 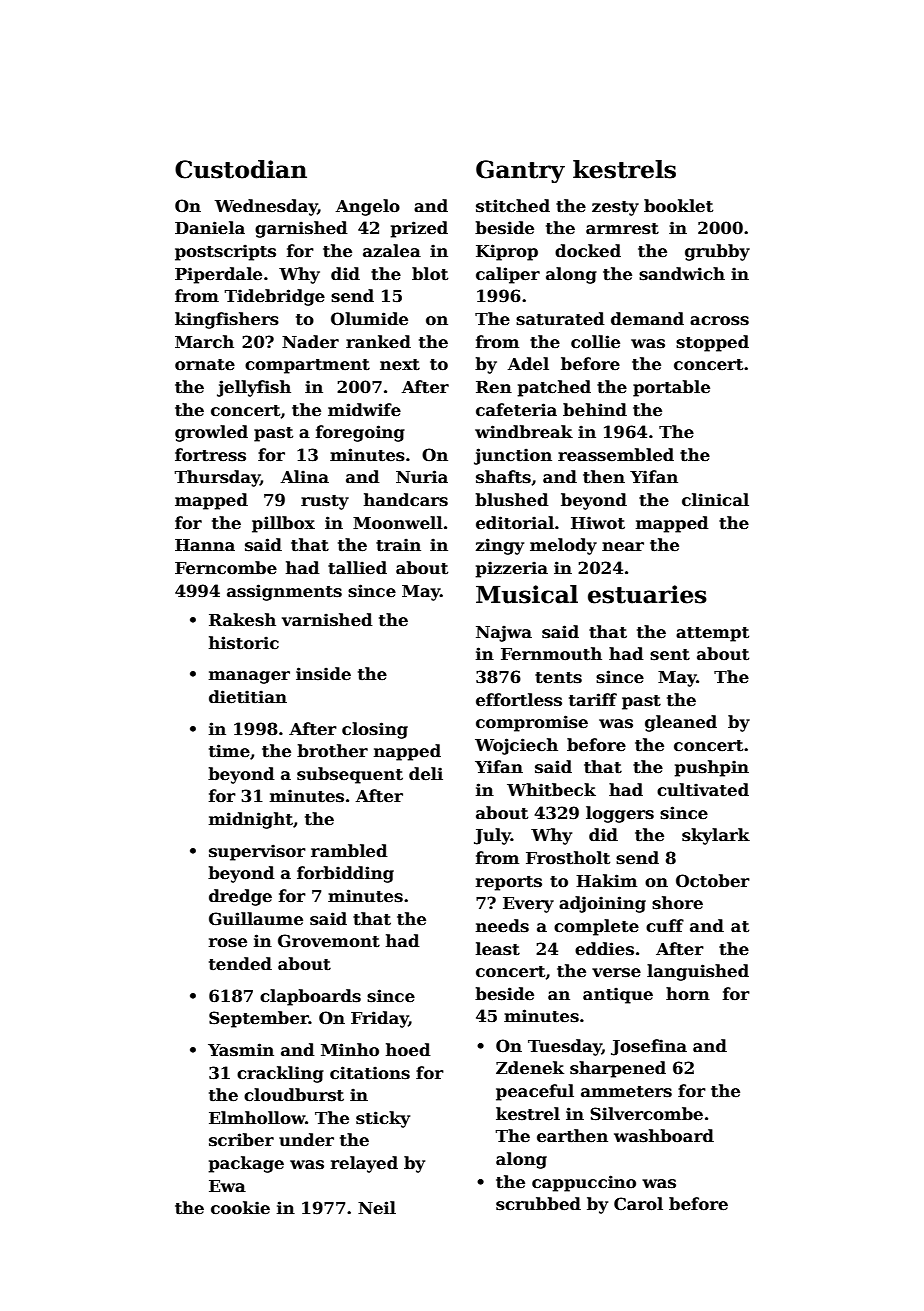 I want to click on cultivated, so click(x=703, y=790).
